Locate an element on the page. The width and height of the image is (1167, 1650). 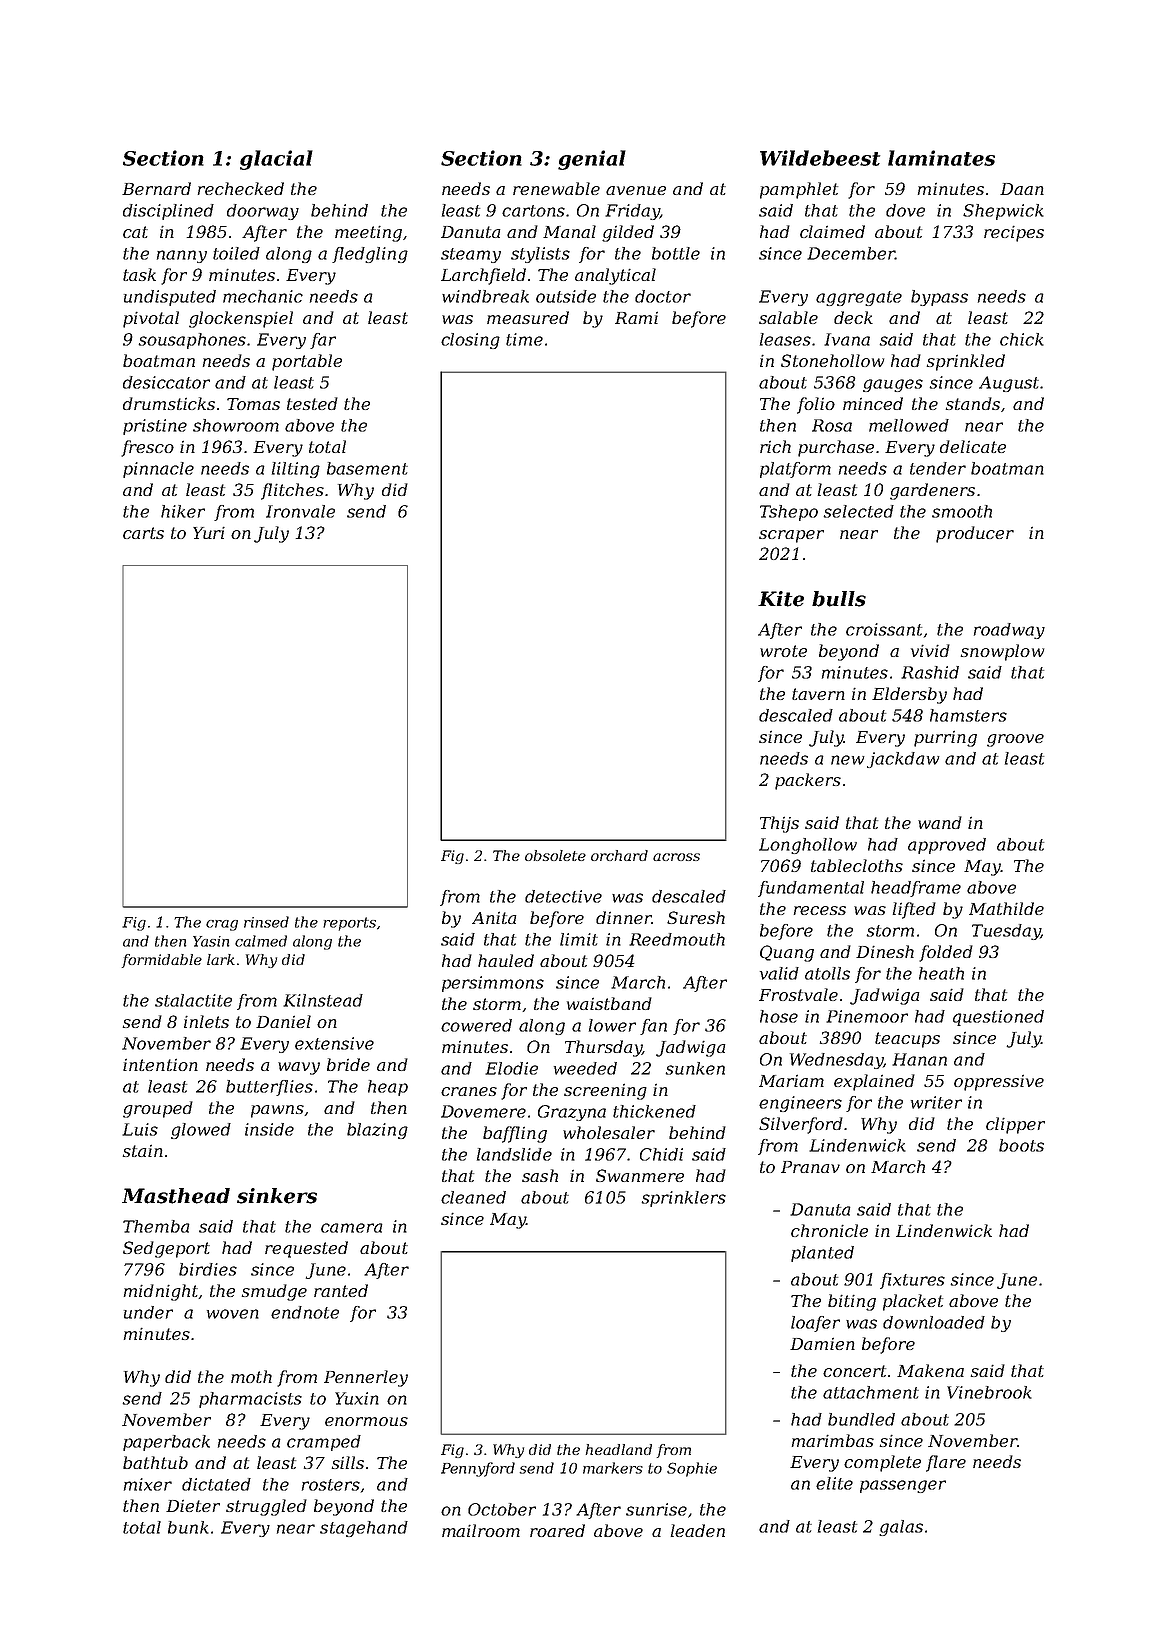
producer is located at coordinates (975, 534).
